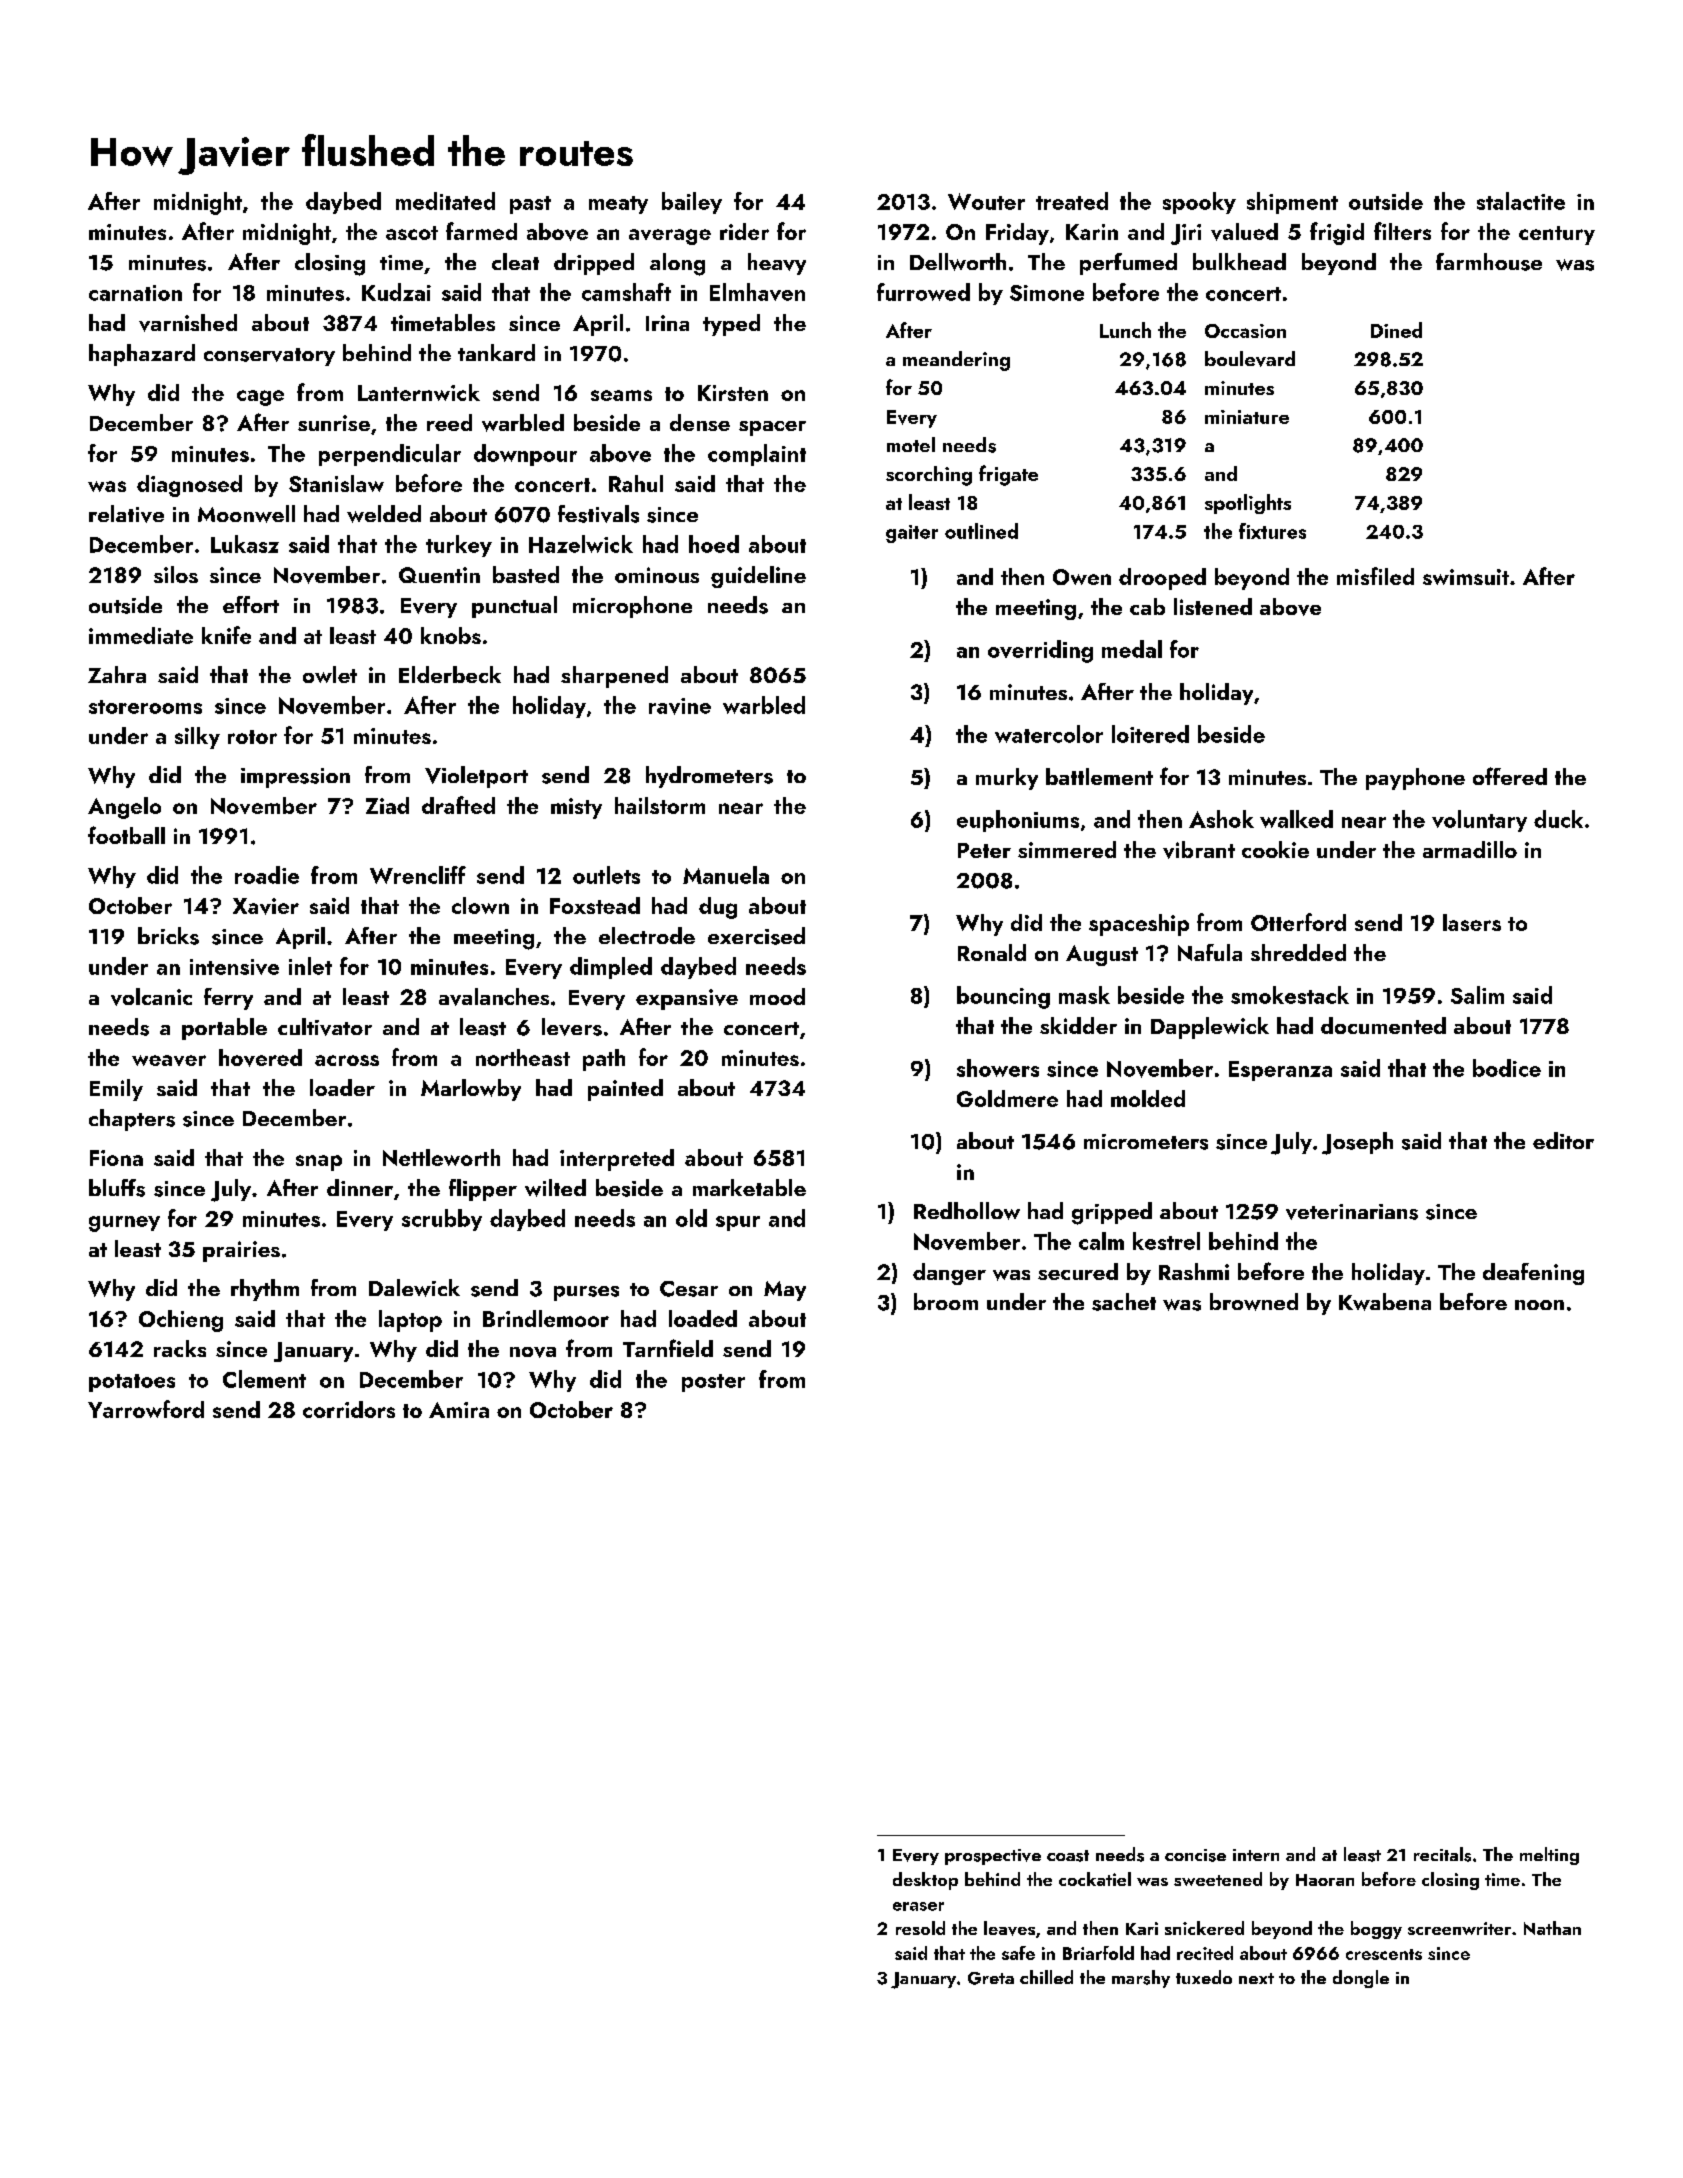 This screenshot has height=2178, width=1683. I want to click on guideline, so click(758, 577).
